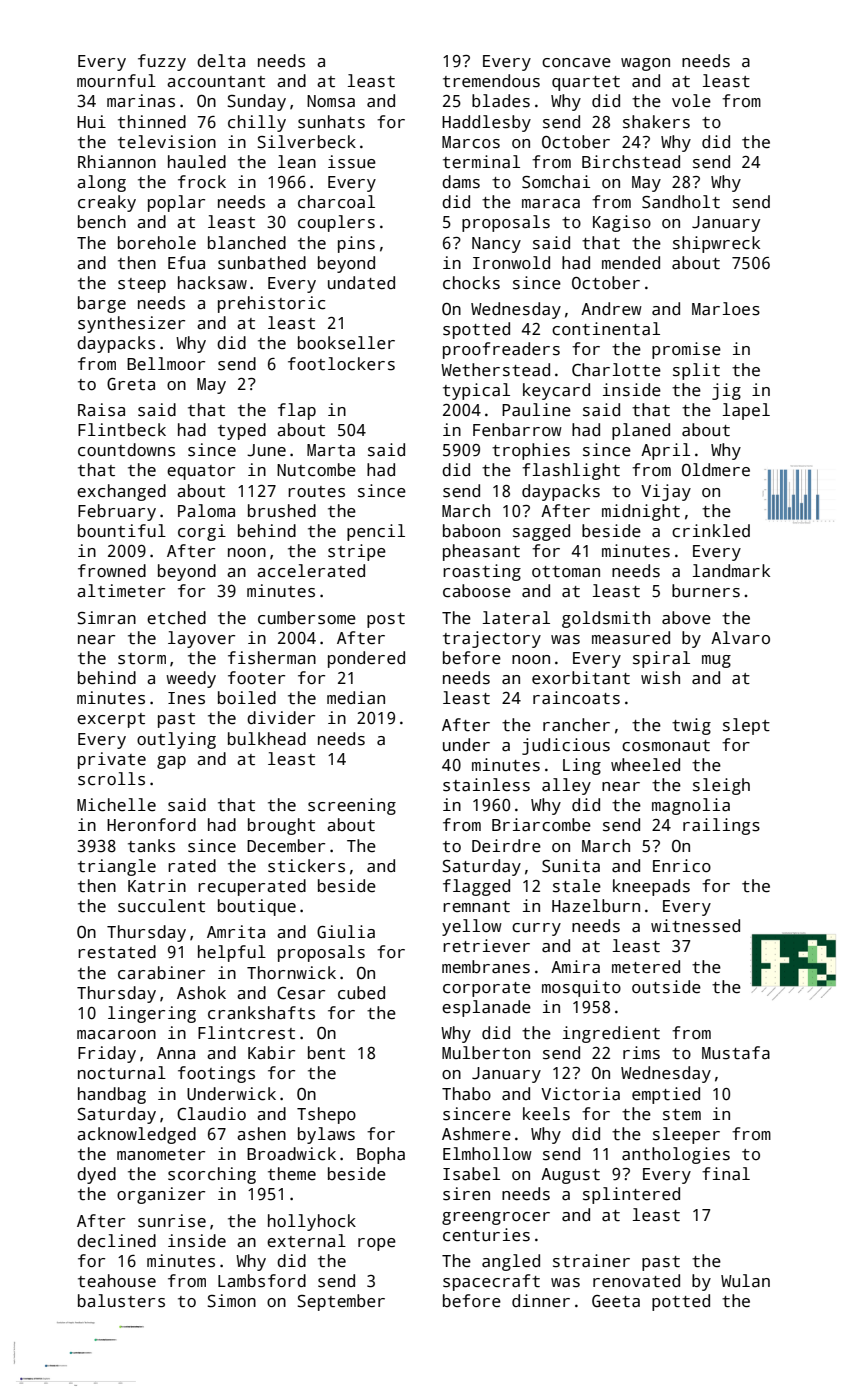 The height and width of the image is (1400, 849). Describe the element at coordinates (172, 1221) in the image. I see `sunrise` at that location.
